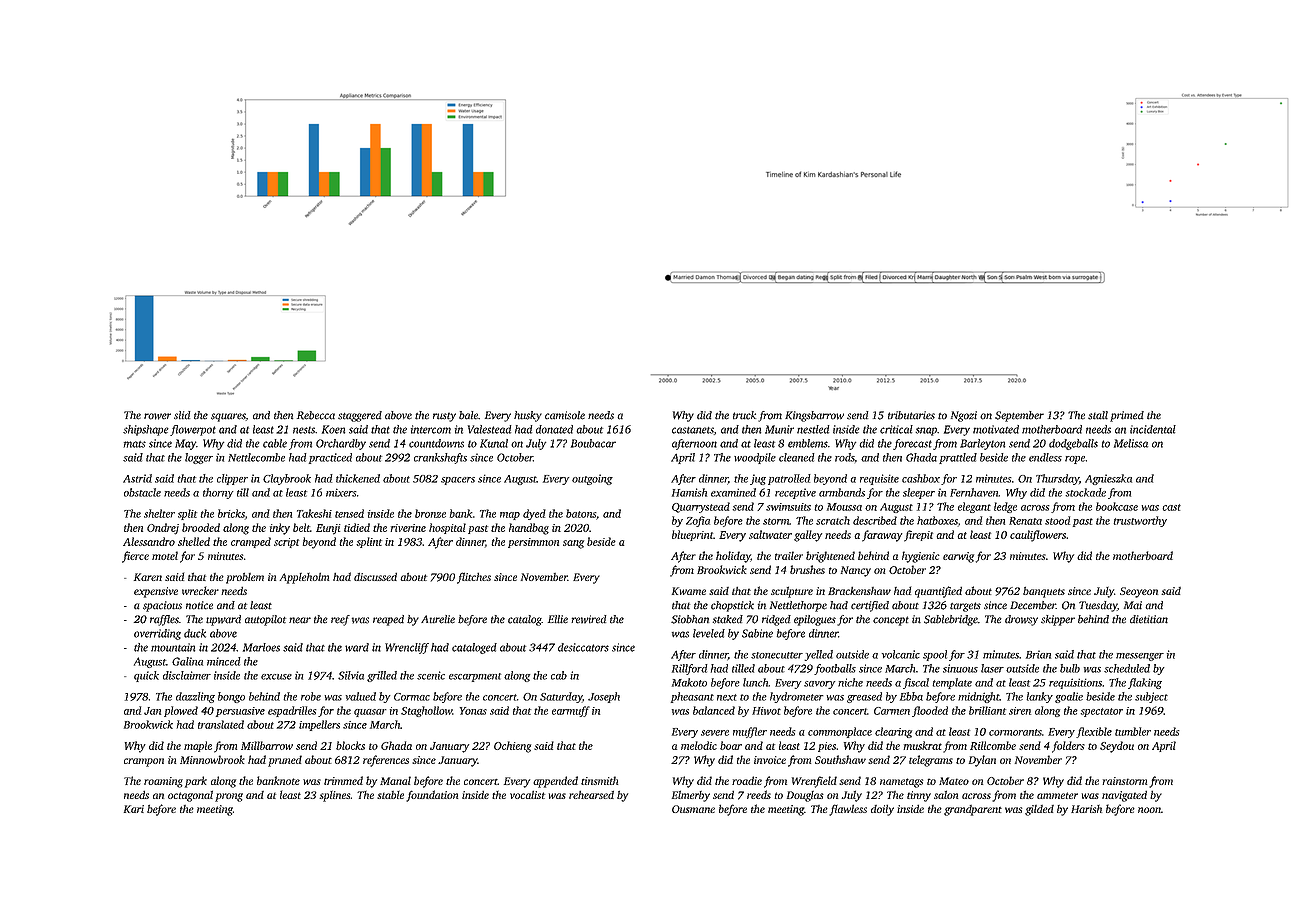 This screenshot has width=1308, height=924. Describe the element at coordinates (196, 782) in the screenshot. I see `park` at that location.
